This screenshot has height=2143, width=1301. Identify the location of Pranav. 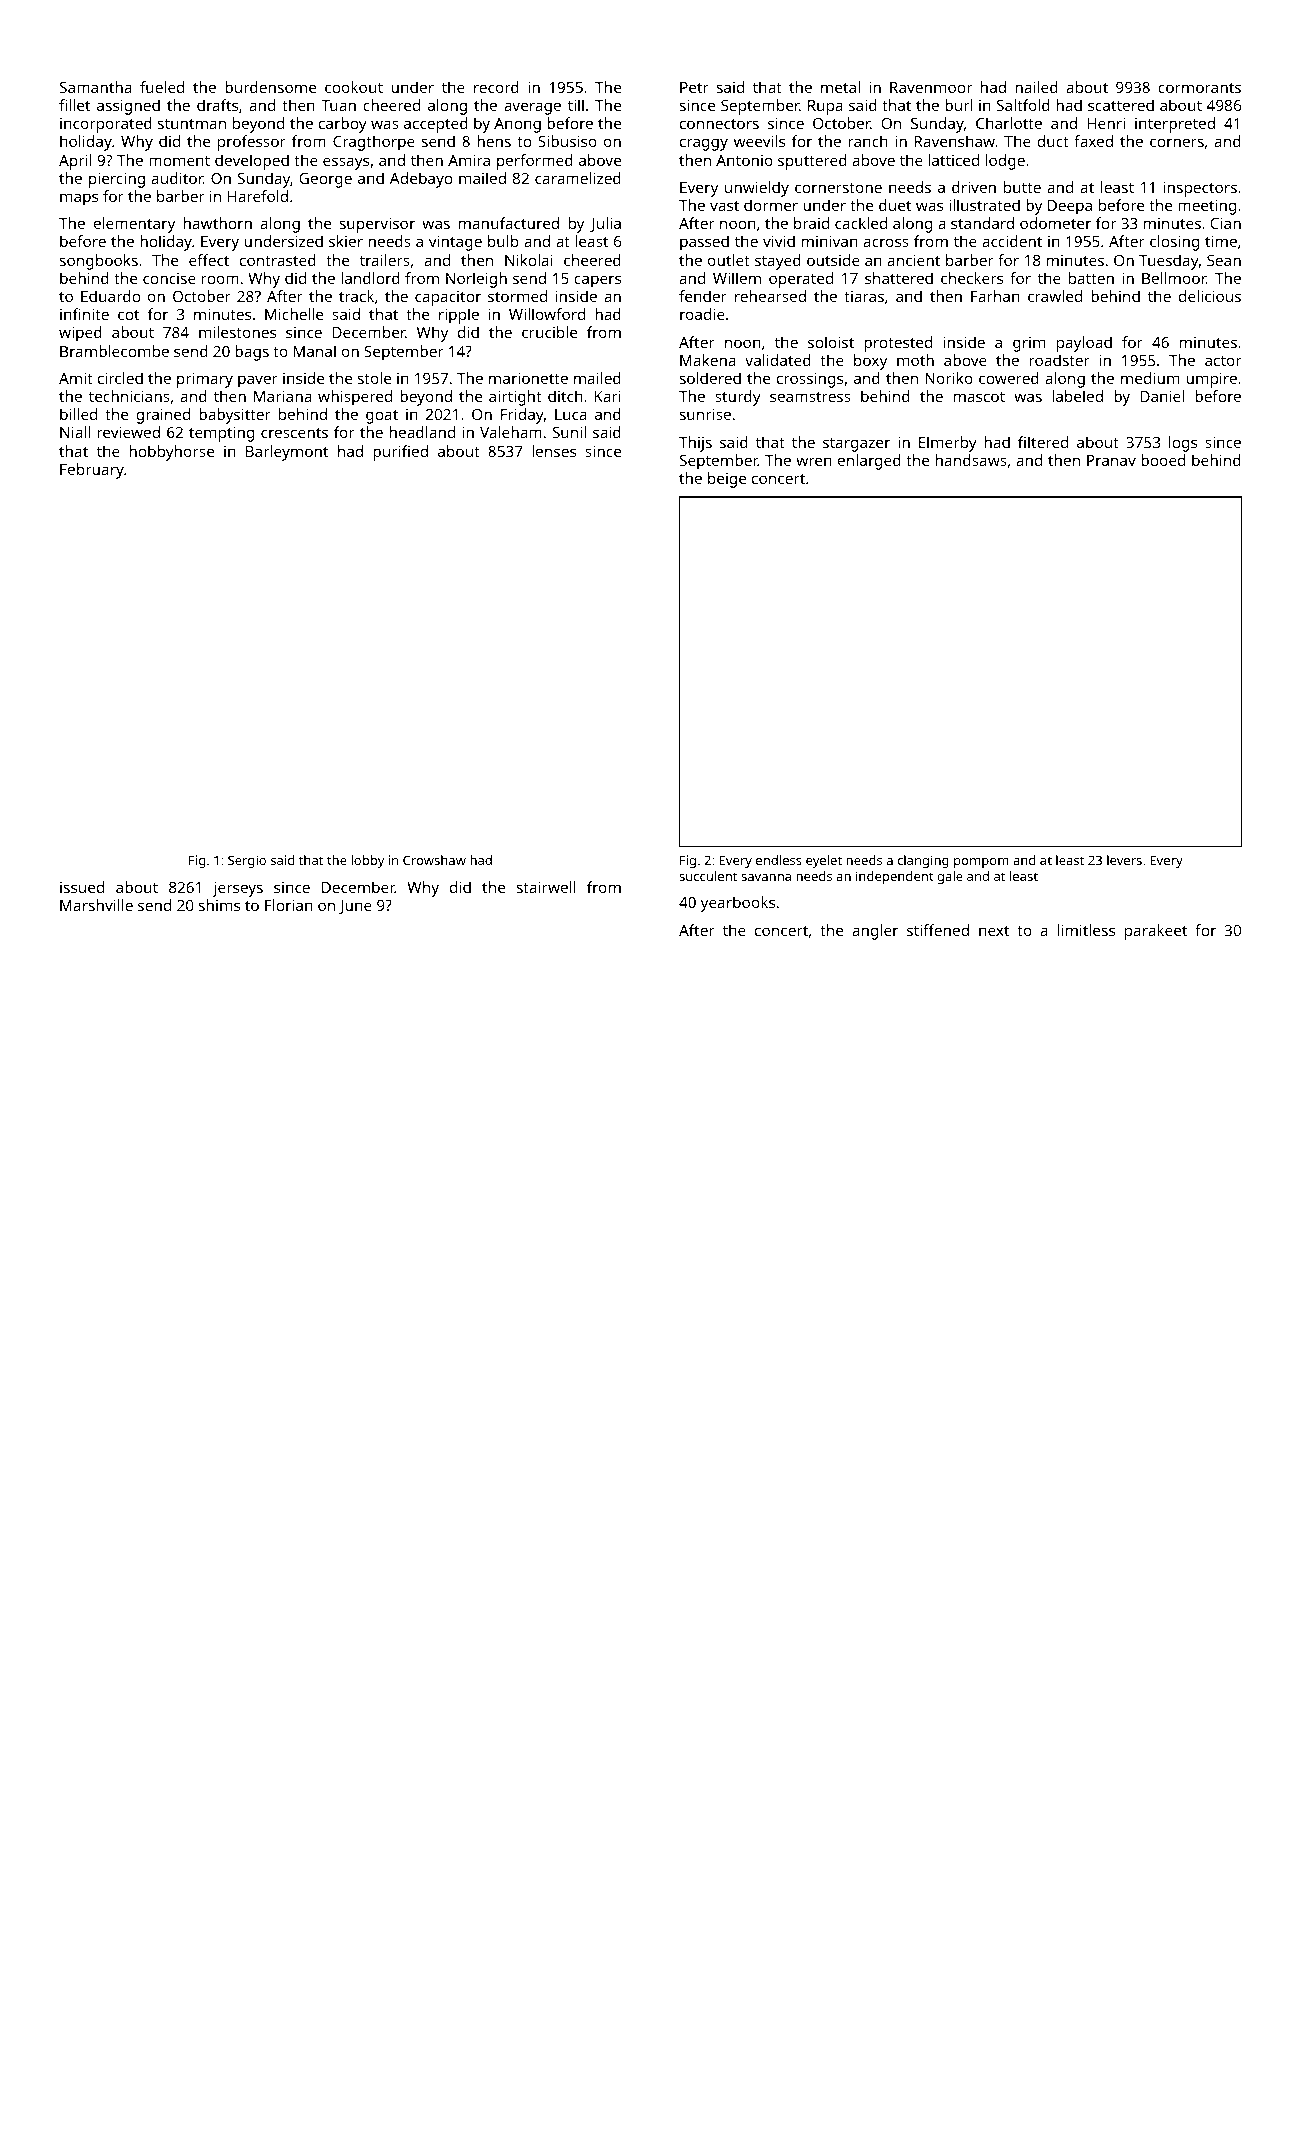
(1111, 460).
